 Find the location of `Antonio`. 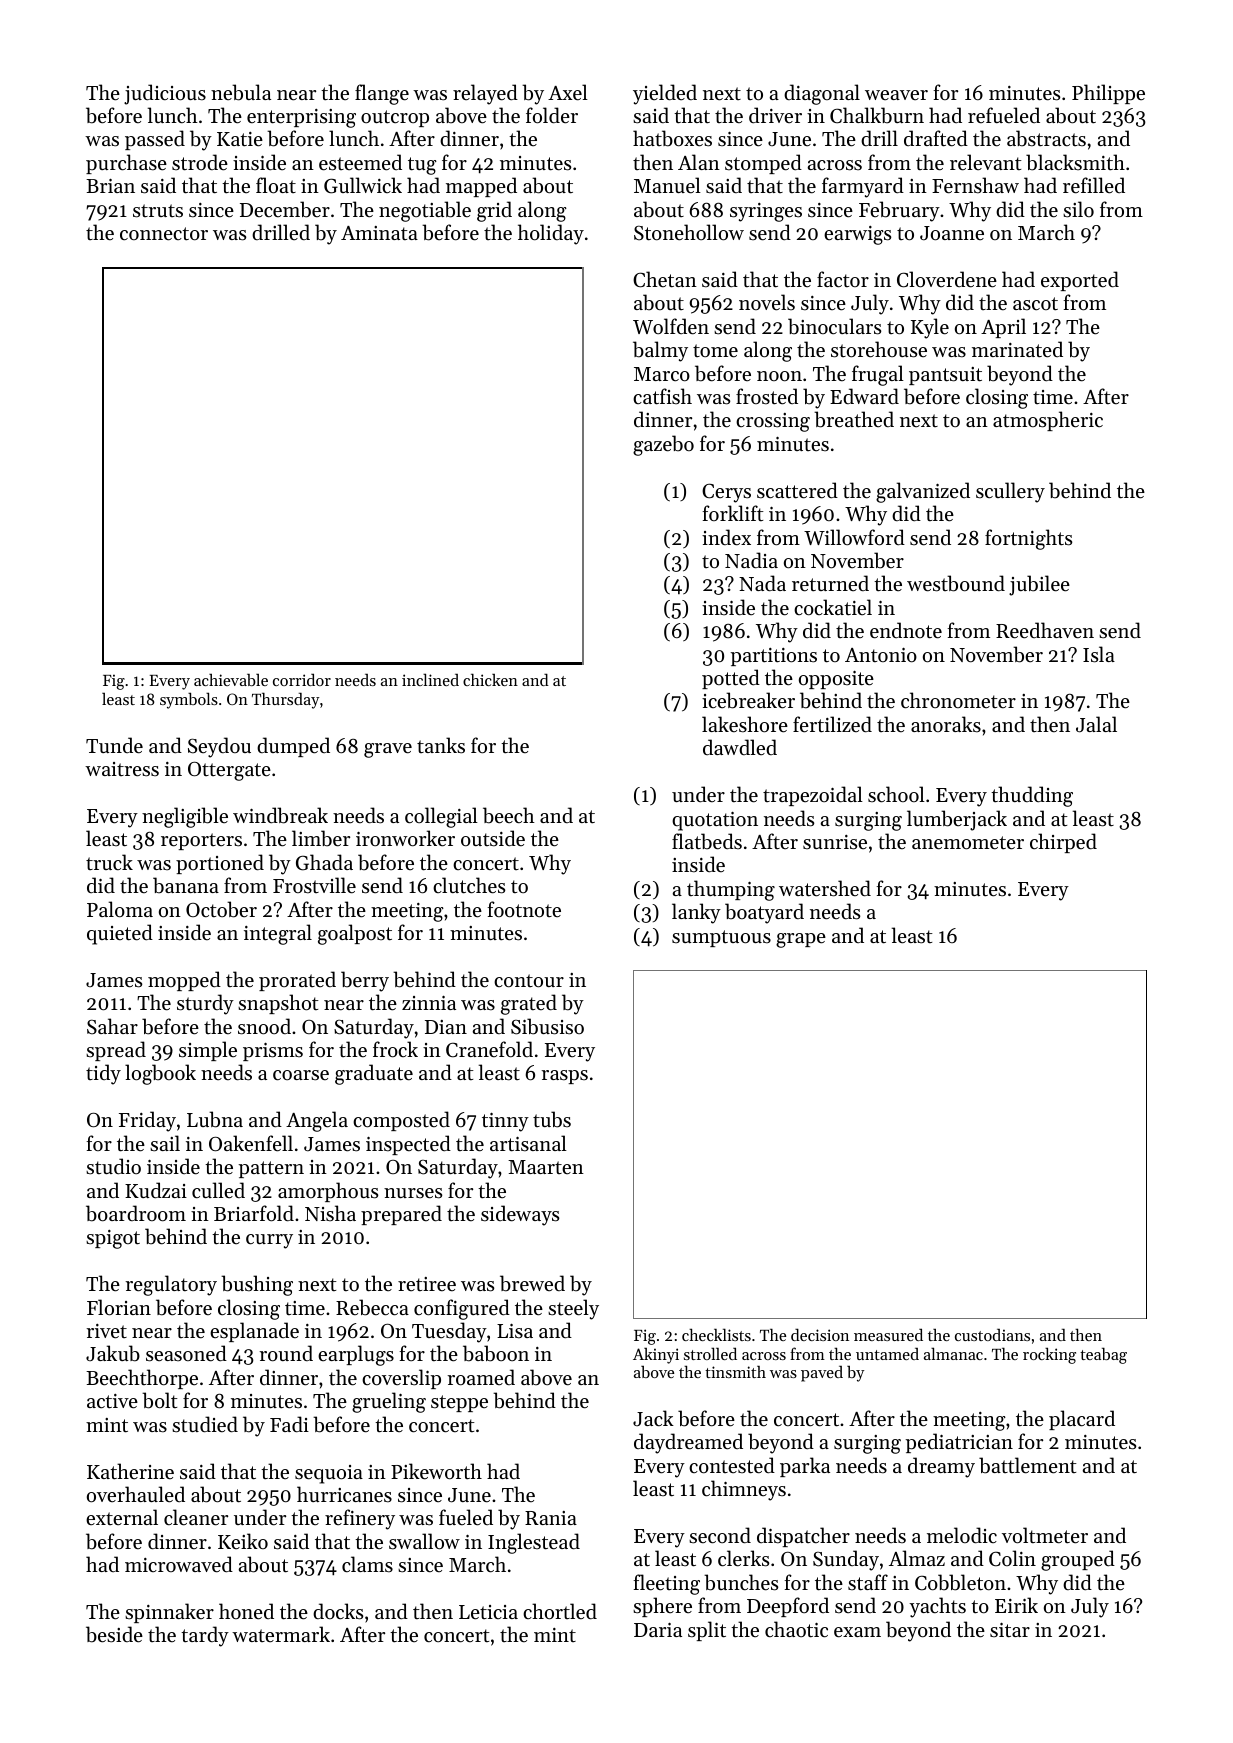

Antonio is located at coordinates (881, 655).
